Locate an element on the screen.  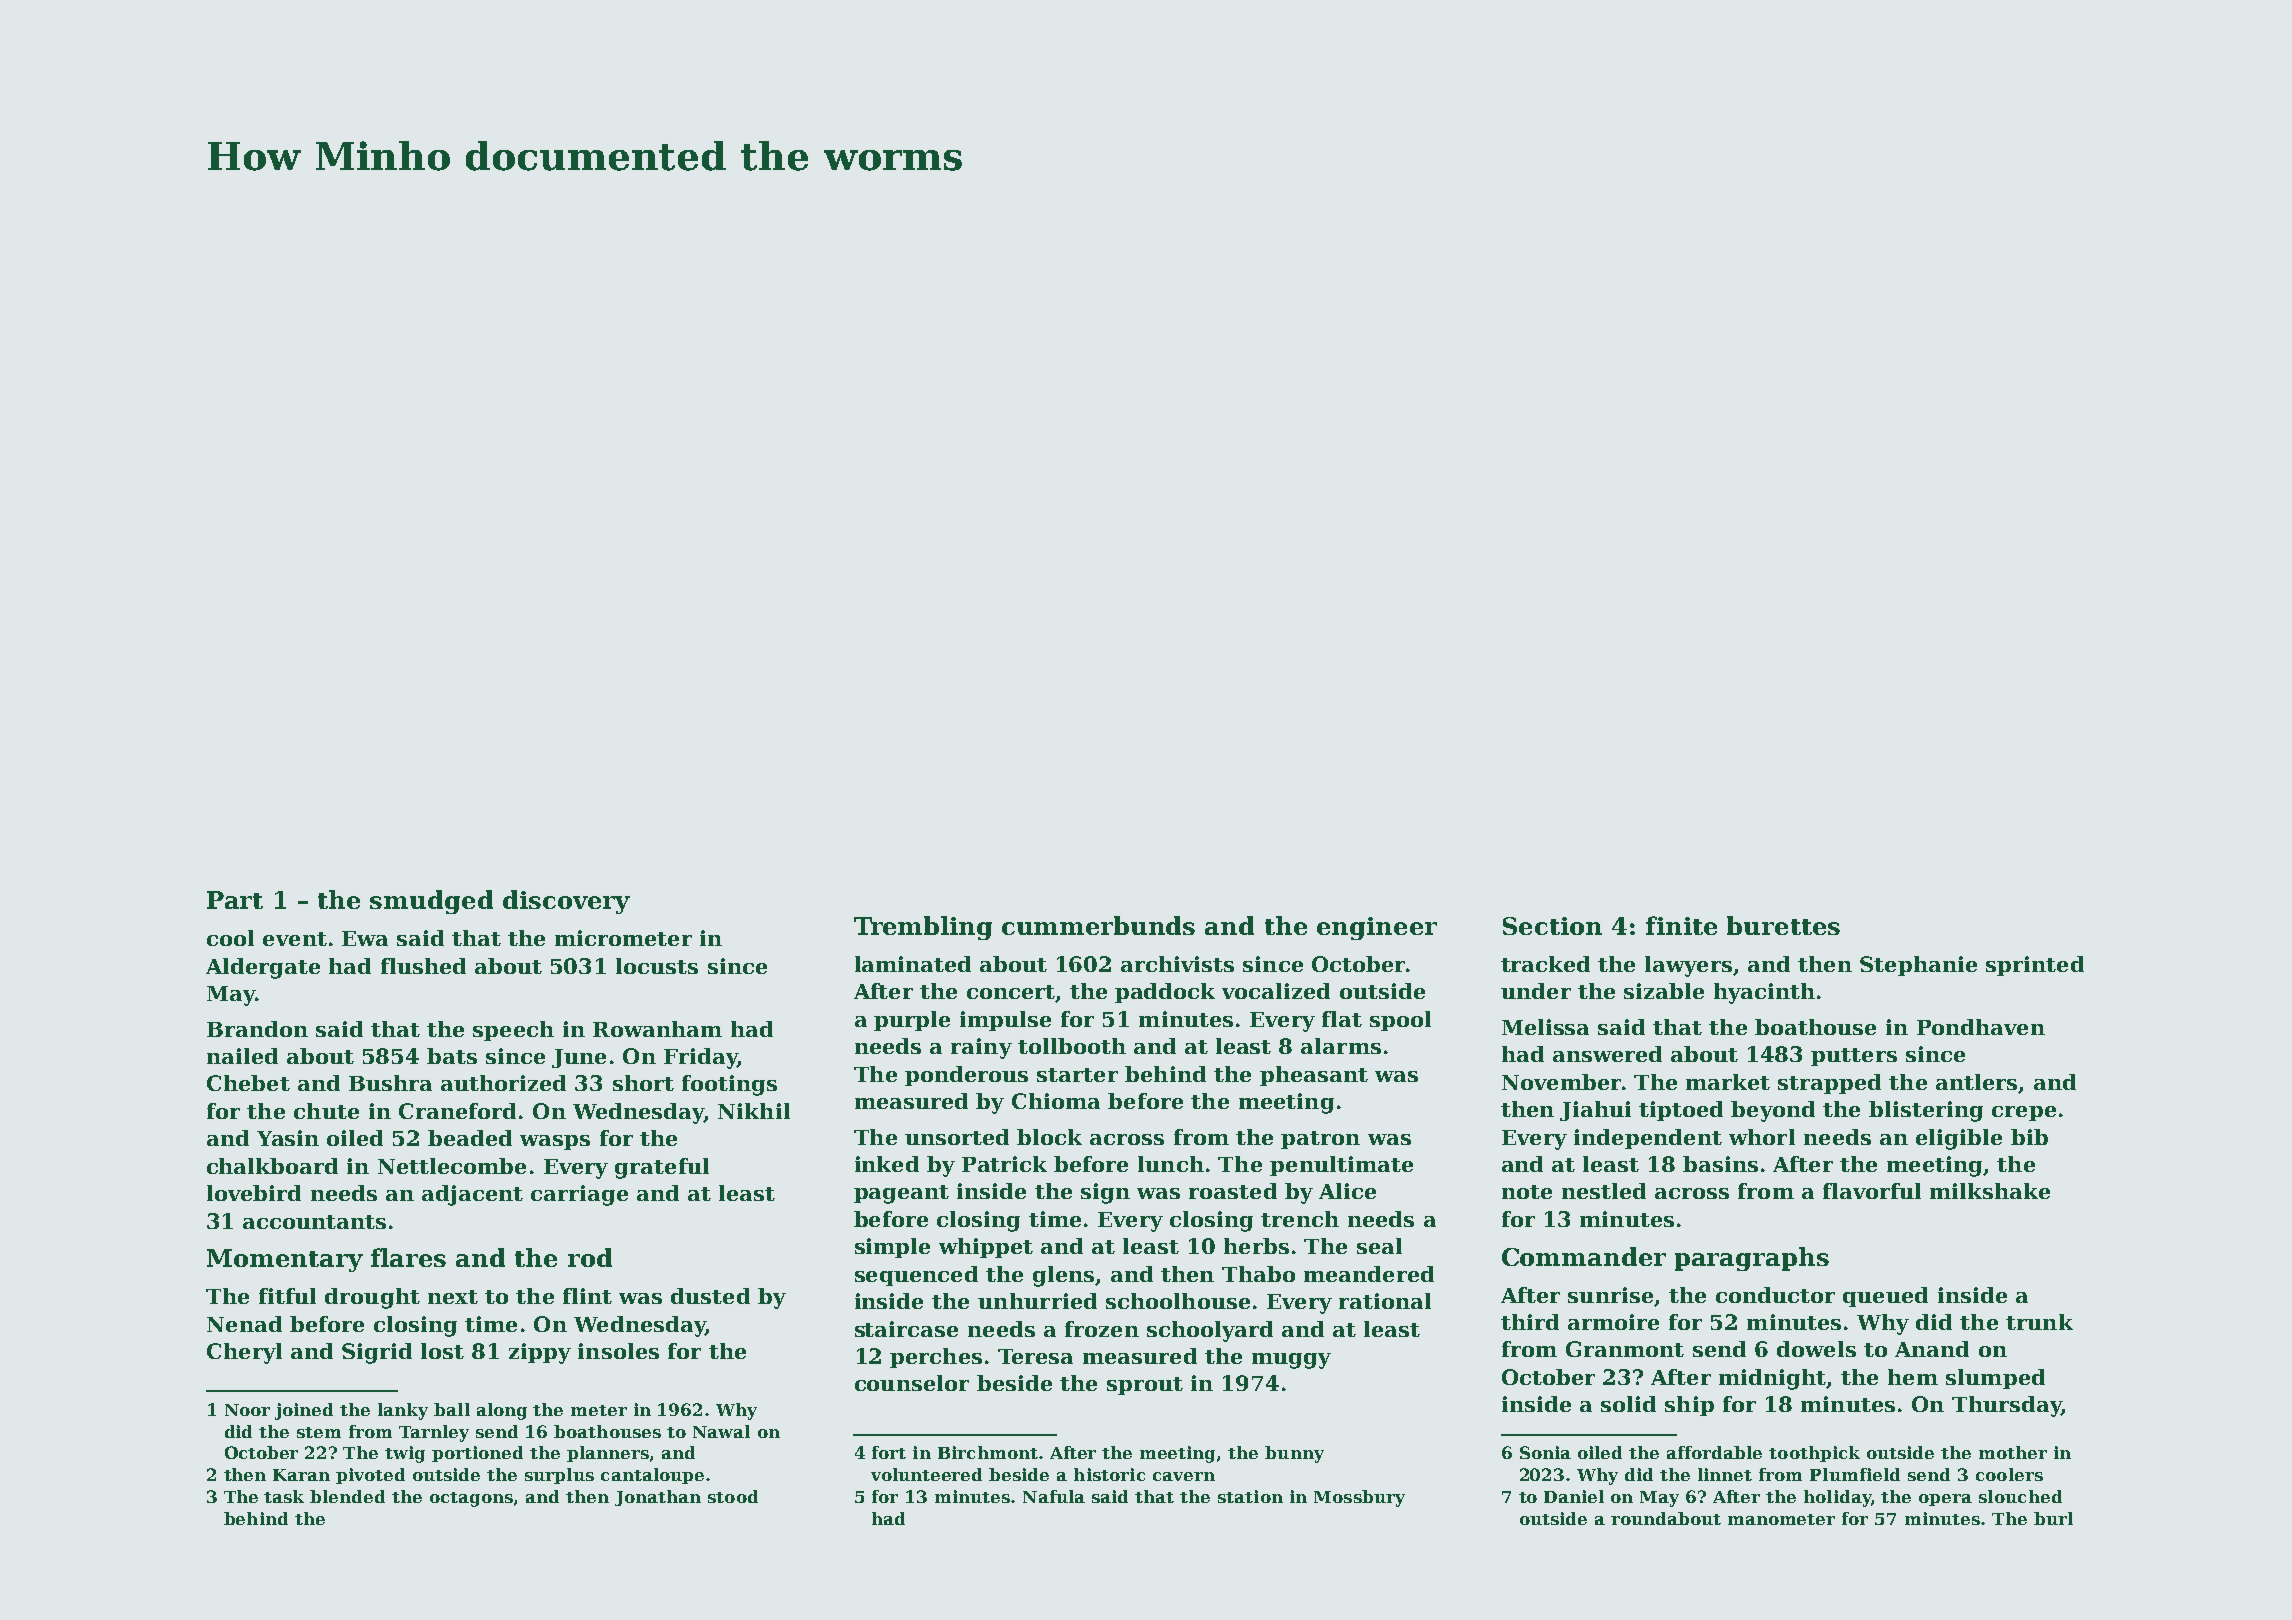
Jonathan is located at coordinates (658, 1498).
